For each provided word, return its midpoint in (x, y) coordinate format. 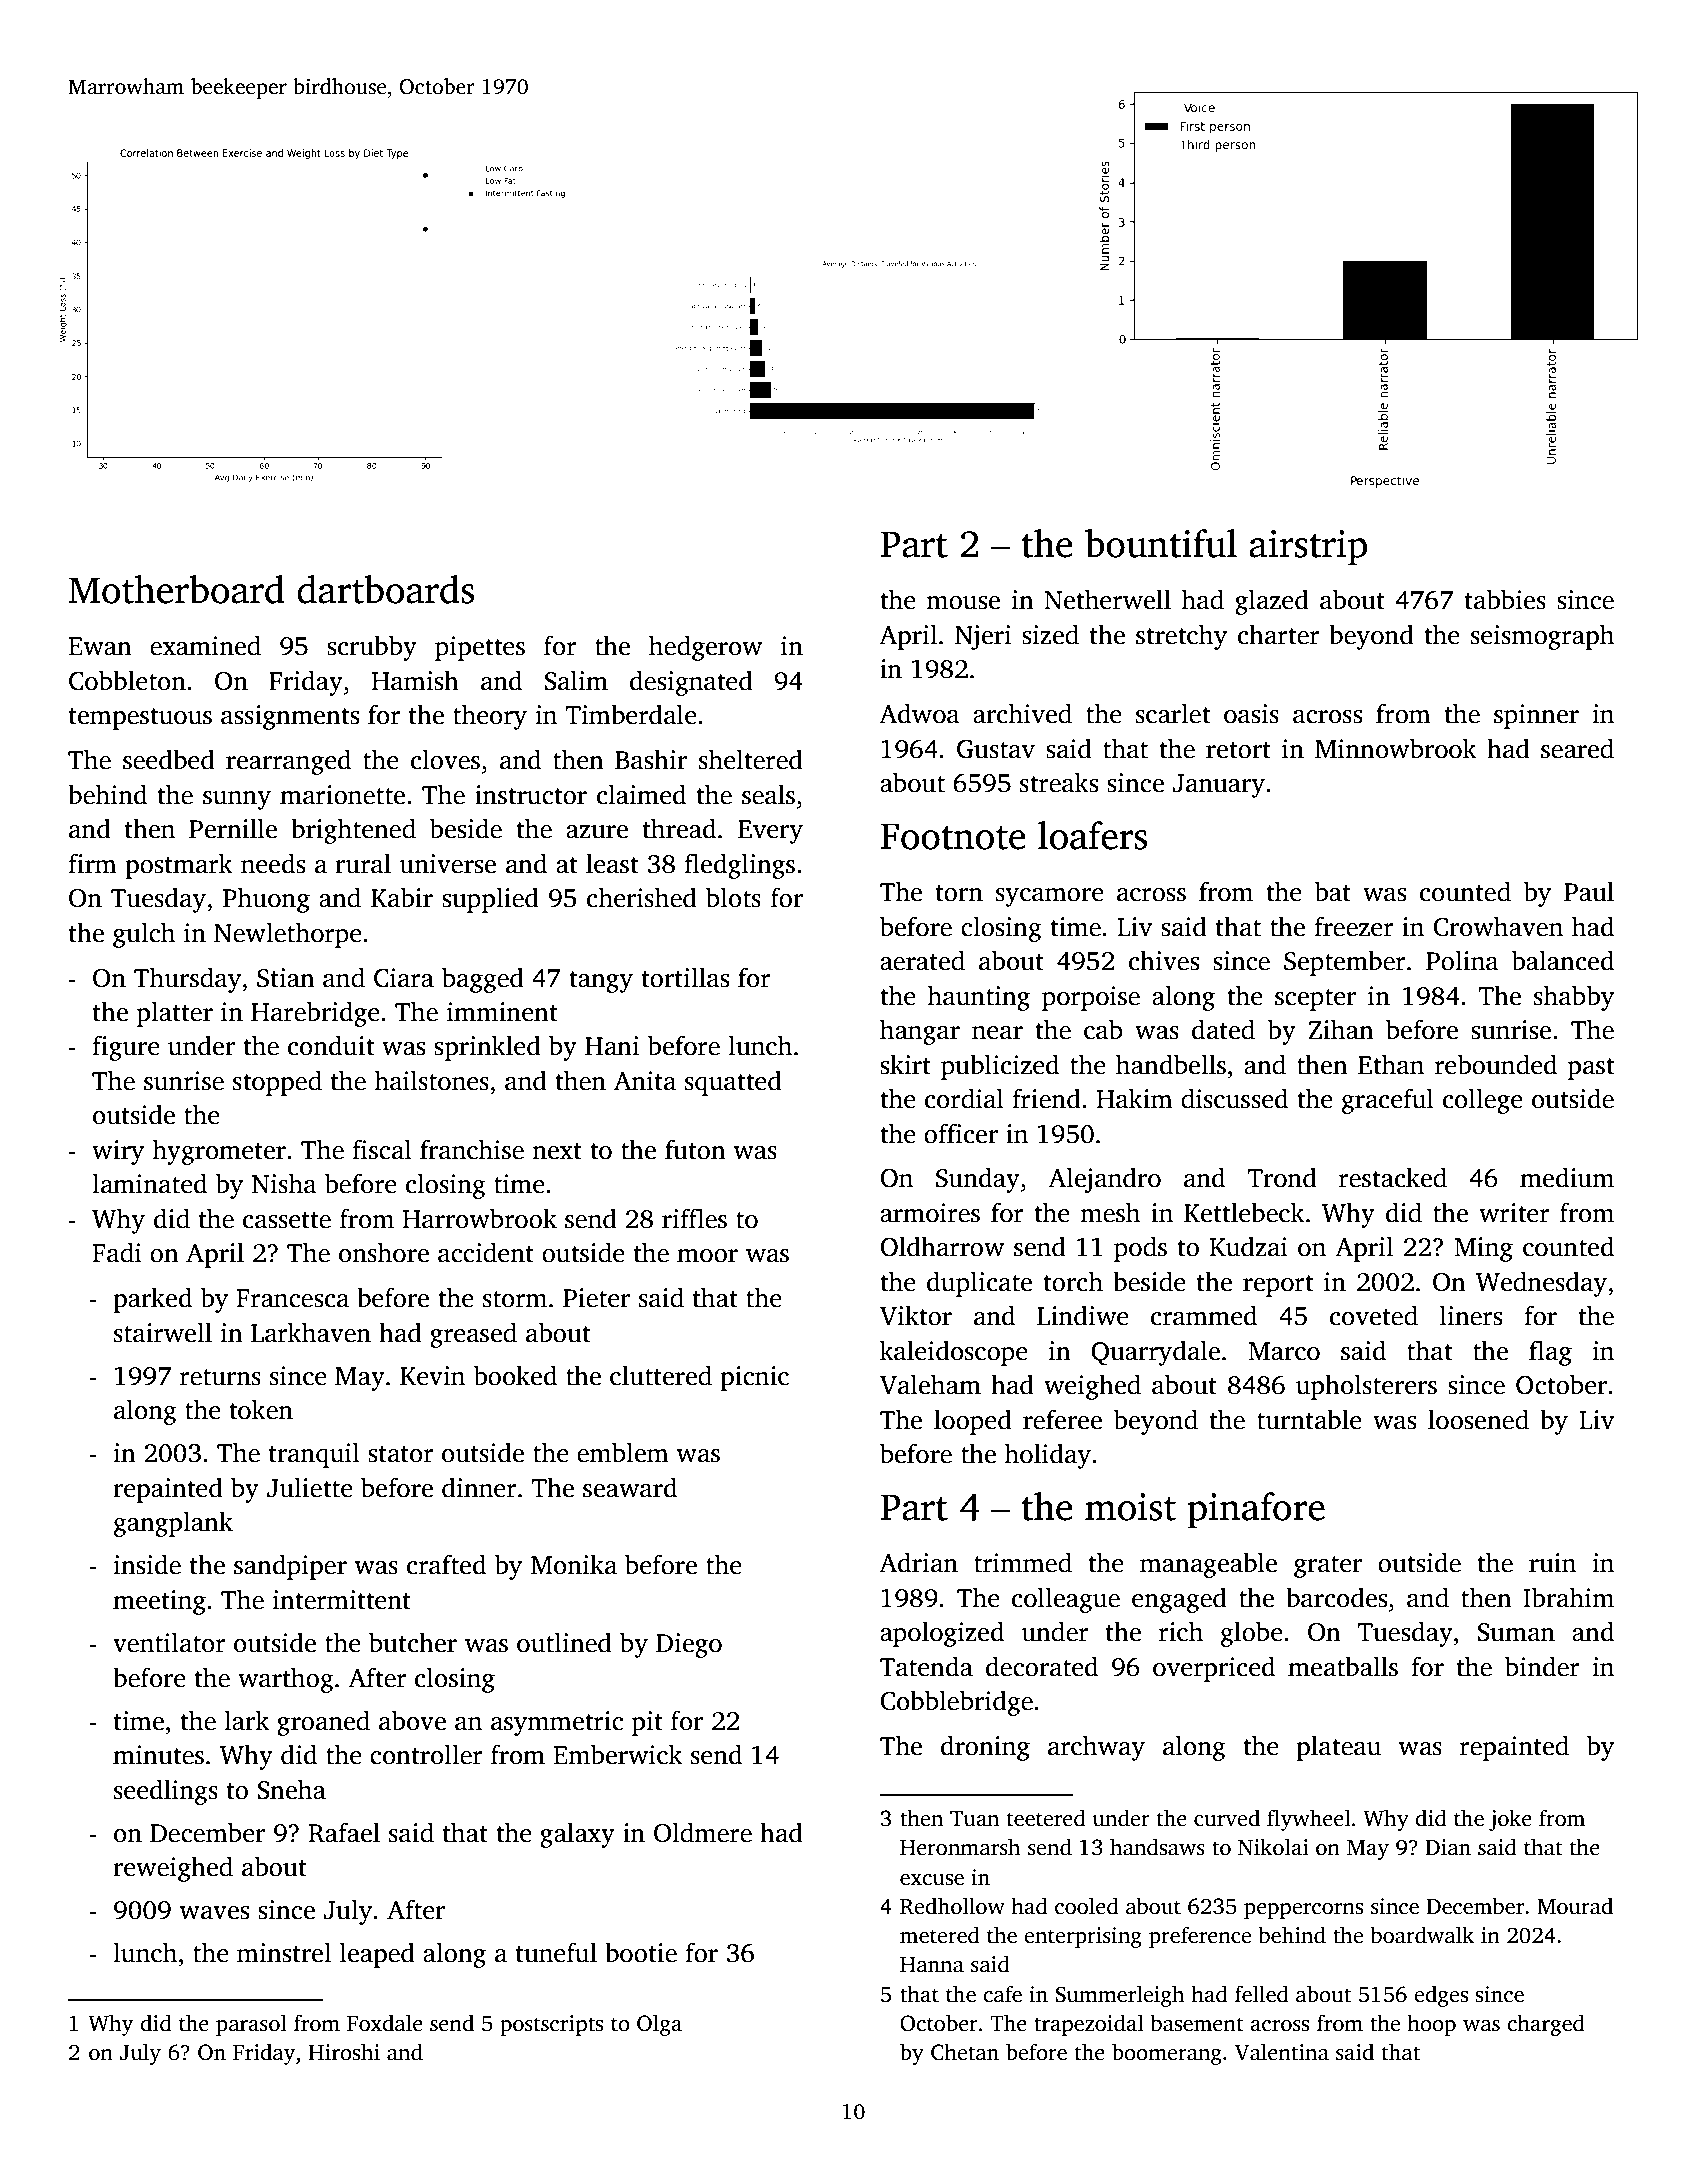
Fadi (117, 1252)
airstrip (1308, 548)
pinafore (1256, 1510)
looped (973, 1422)
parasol (251, 2025)
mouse (963, 603)
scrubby (372, 648)
